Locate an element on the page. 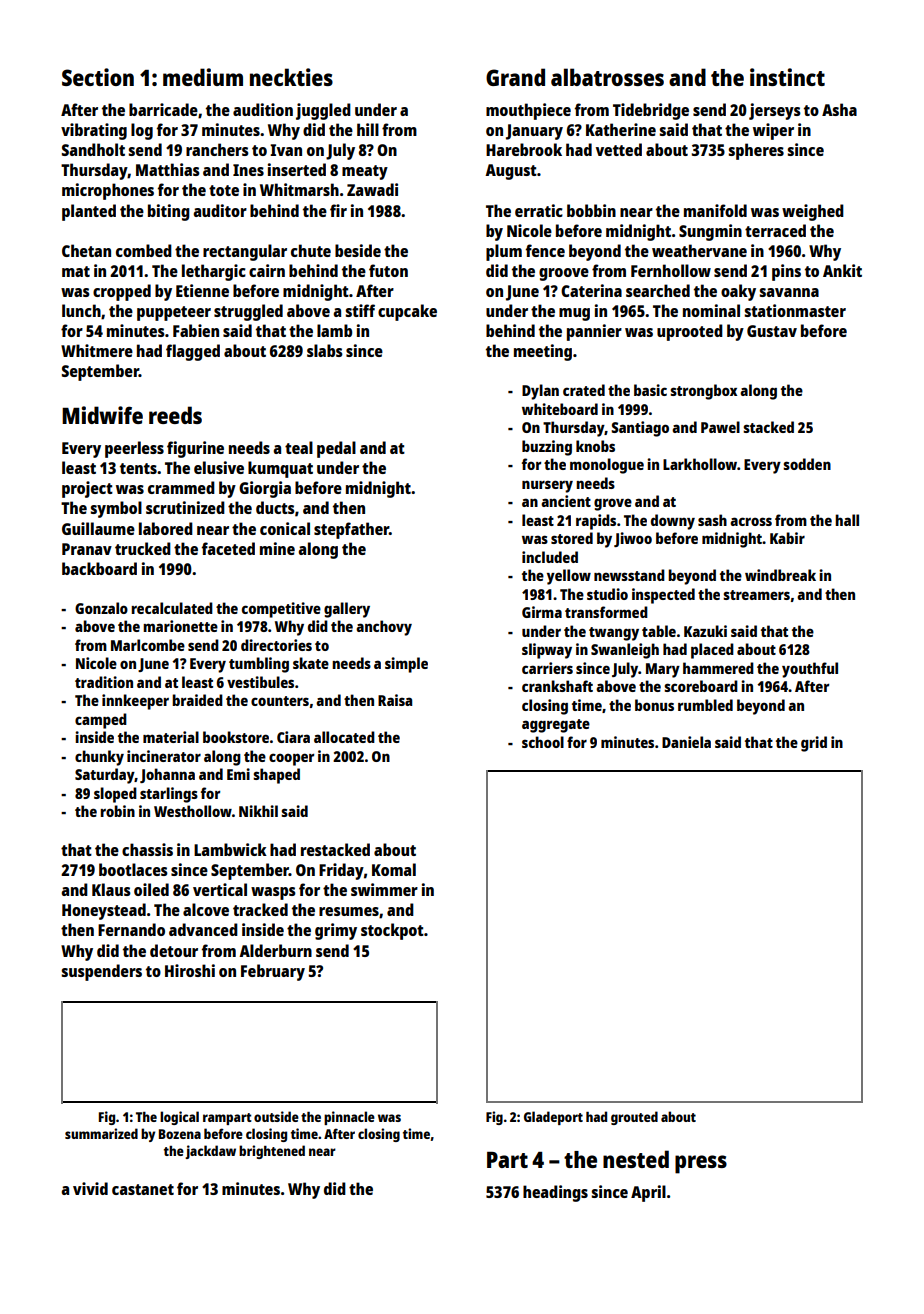  biting is located at coordinates (169, 212).
